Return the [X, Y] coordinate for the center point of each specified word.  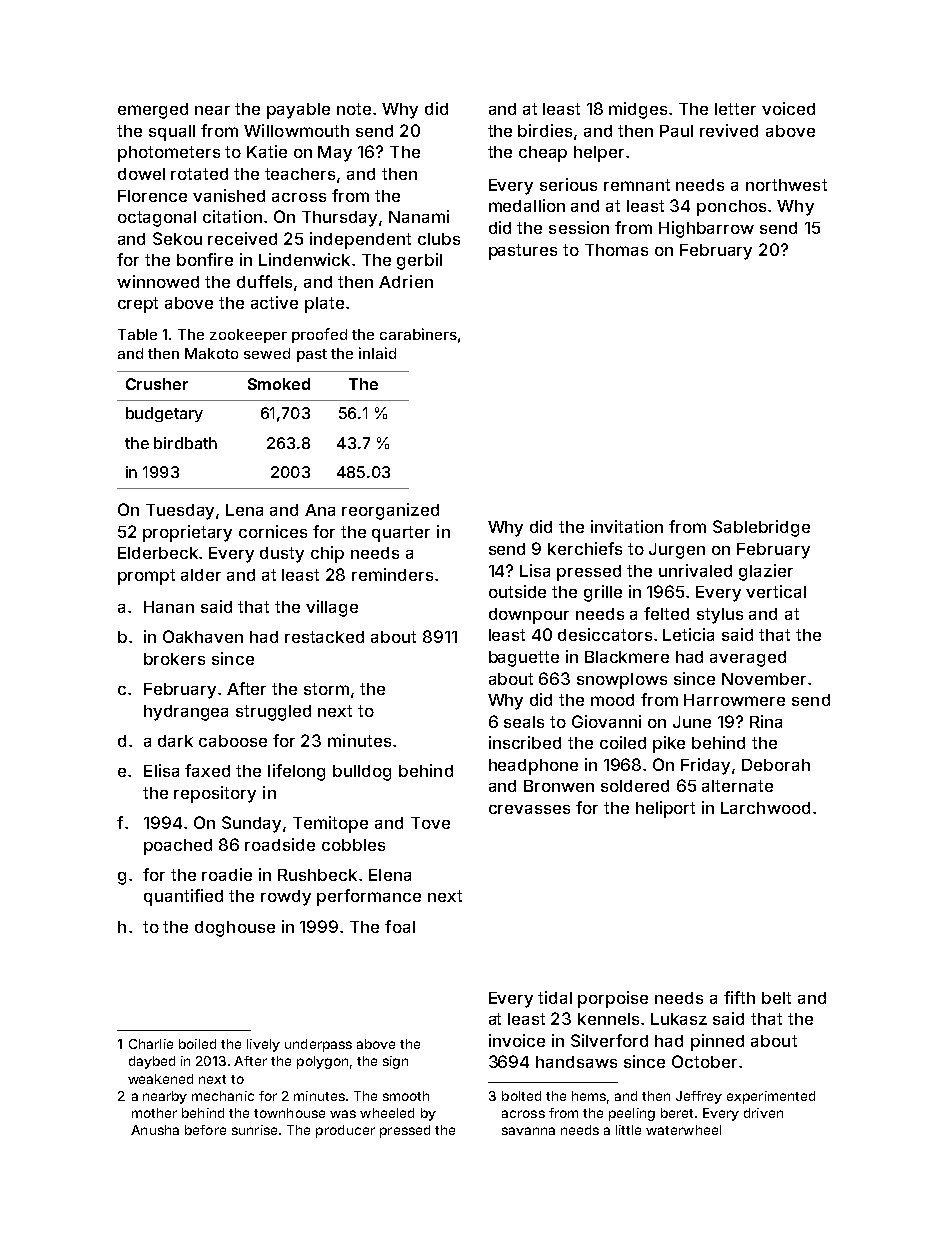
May [335, 154]
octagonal [157, 219]
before [205, 1130]
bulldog [362, 773]
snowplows [622, 681]
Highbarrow [706, 229]
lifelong [296, 772]
